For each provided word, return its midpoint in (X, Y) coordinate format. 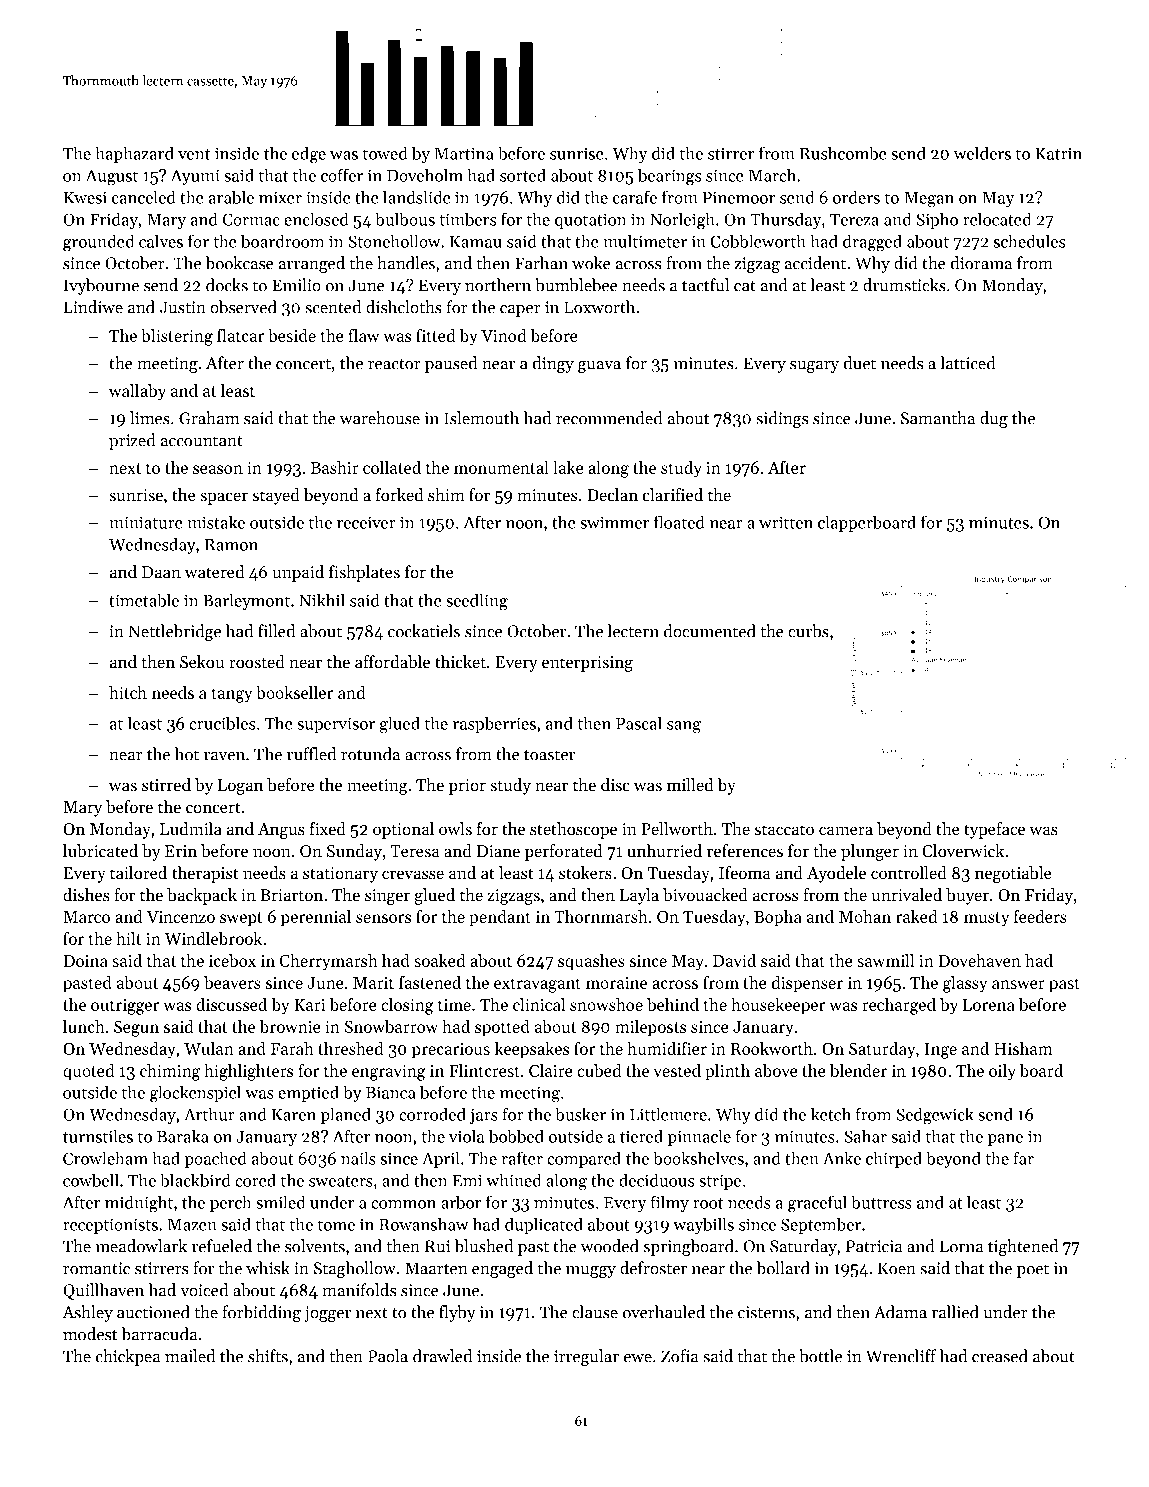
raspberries (494, 724)
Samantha (938, 418)
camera (846, 830)
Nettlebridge (175, 632)
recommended (609, 418)
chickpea (128, 1357)
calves (161, 241)
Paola (388, 1356)
